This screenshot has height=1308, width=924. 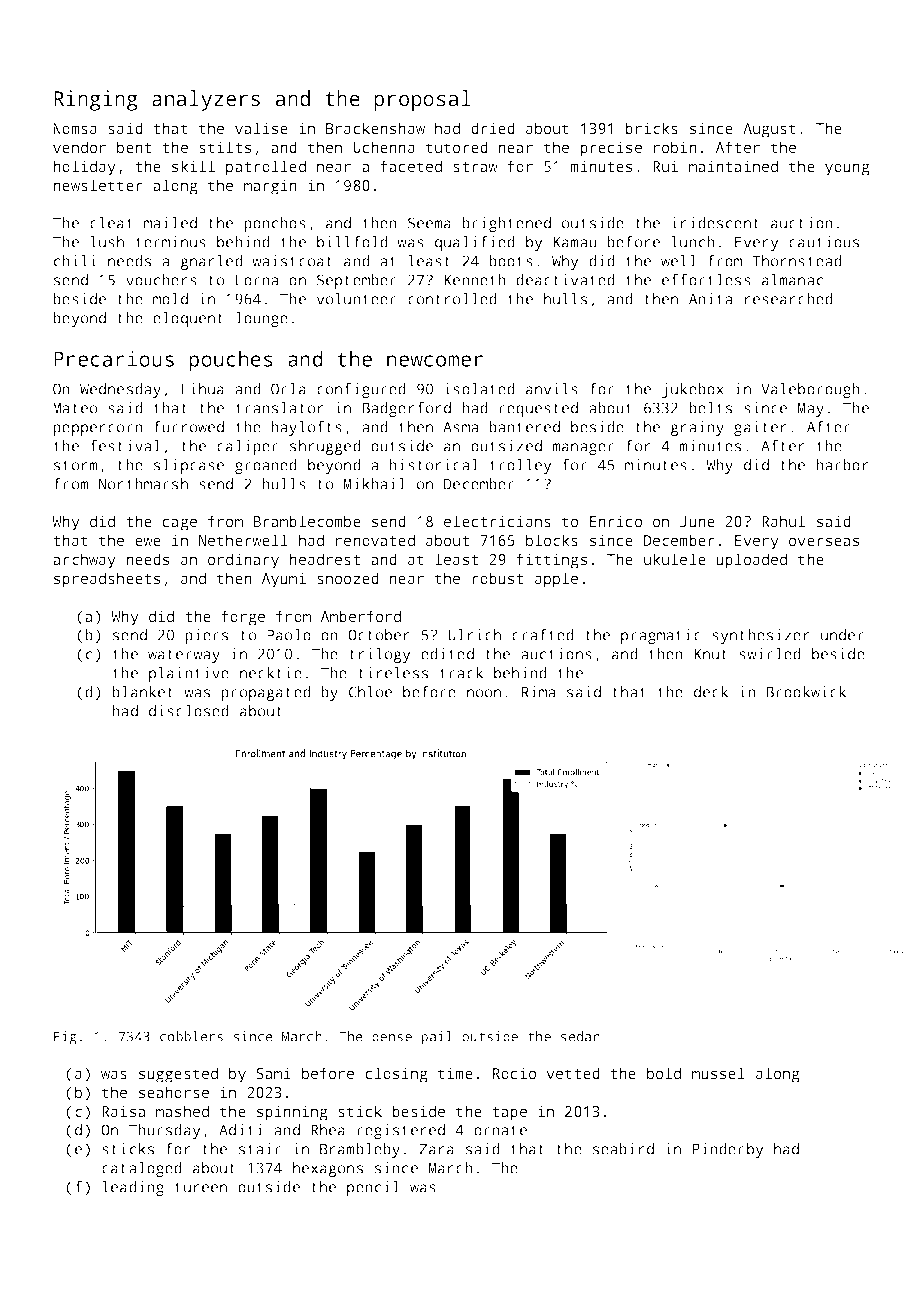 What do you see at coordinates (436, 1038) in the screenshot?
I see `pail` at bounding box center [436, 1038].
